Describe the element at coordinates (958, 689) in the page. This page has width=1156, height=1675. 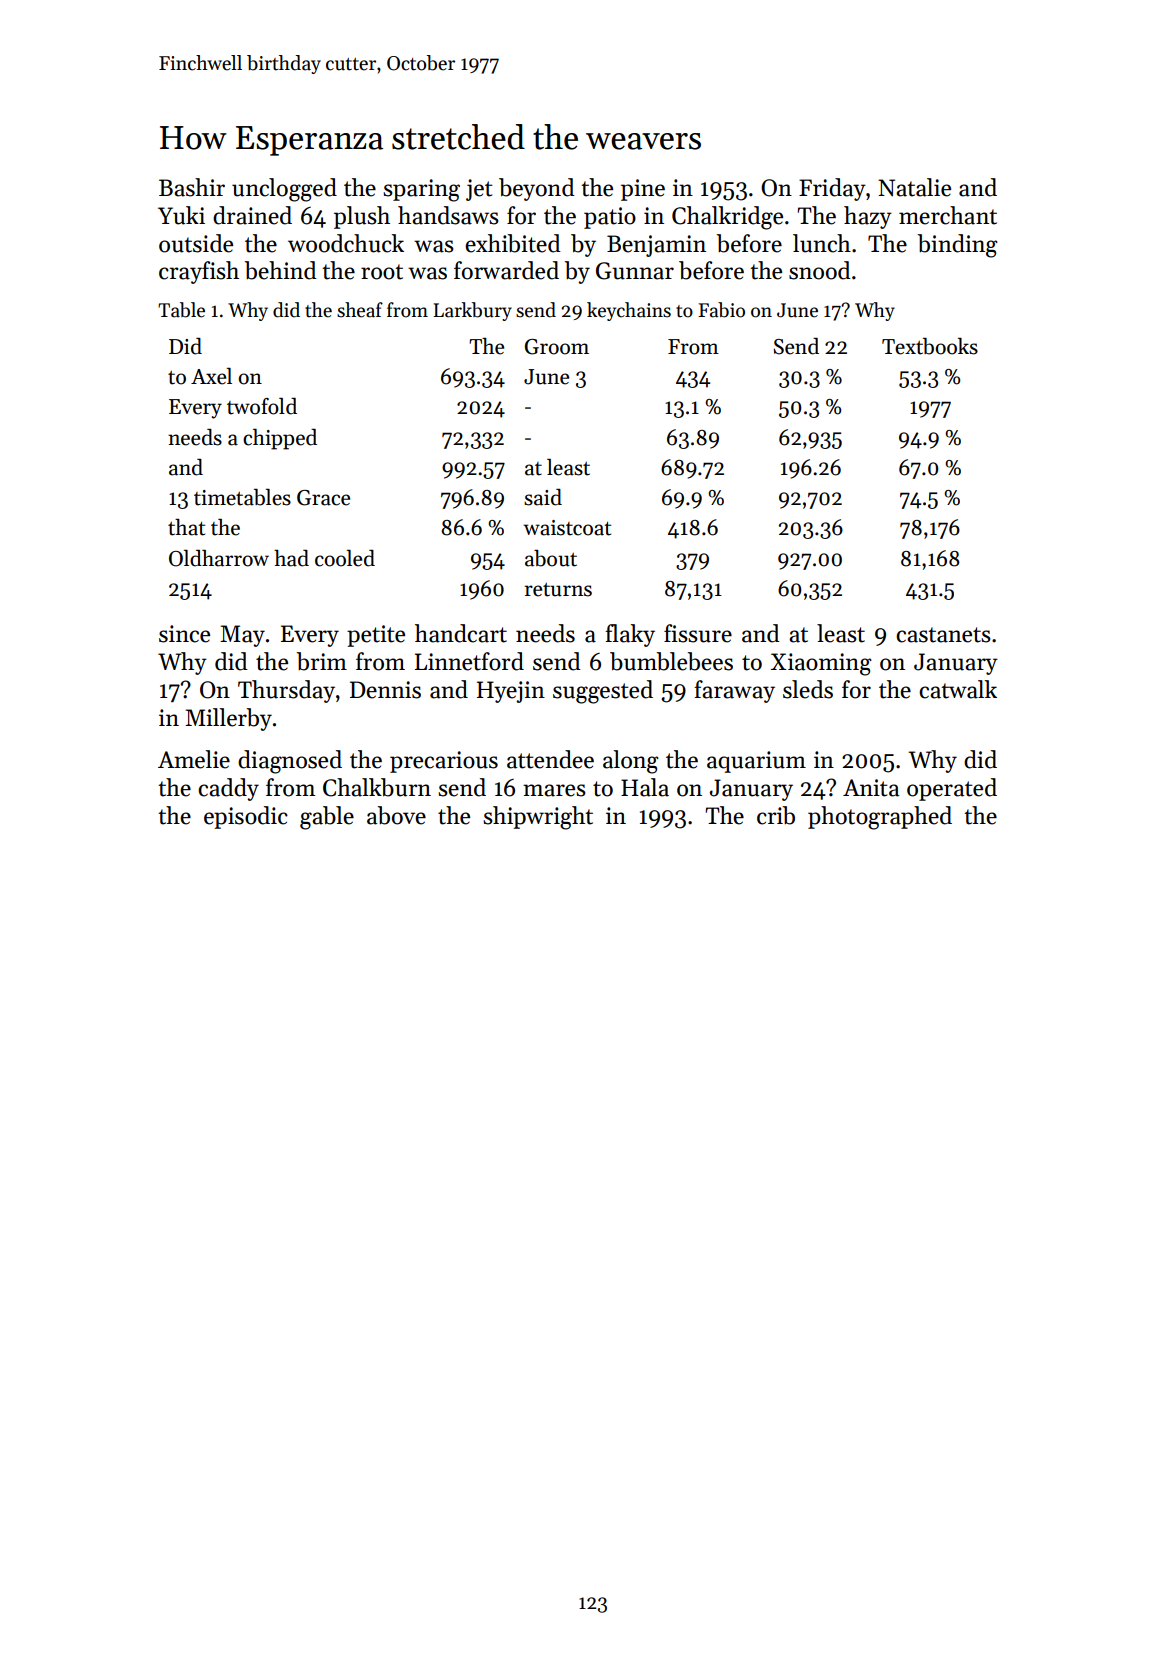
I see `catwalk` at that location.
